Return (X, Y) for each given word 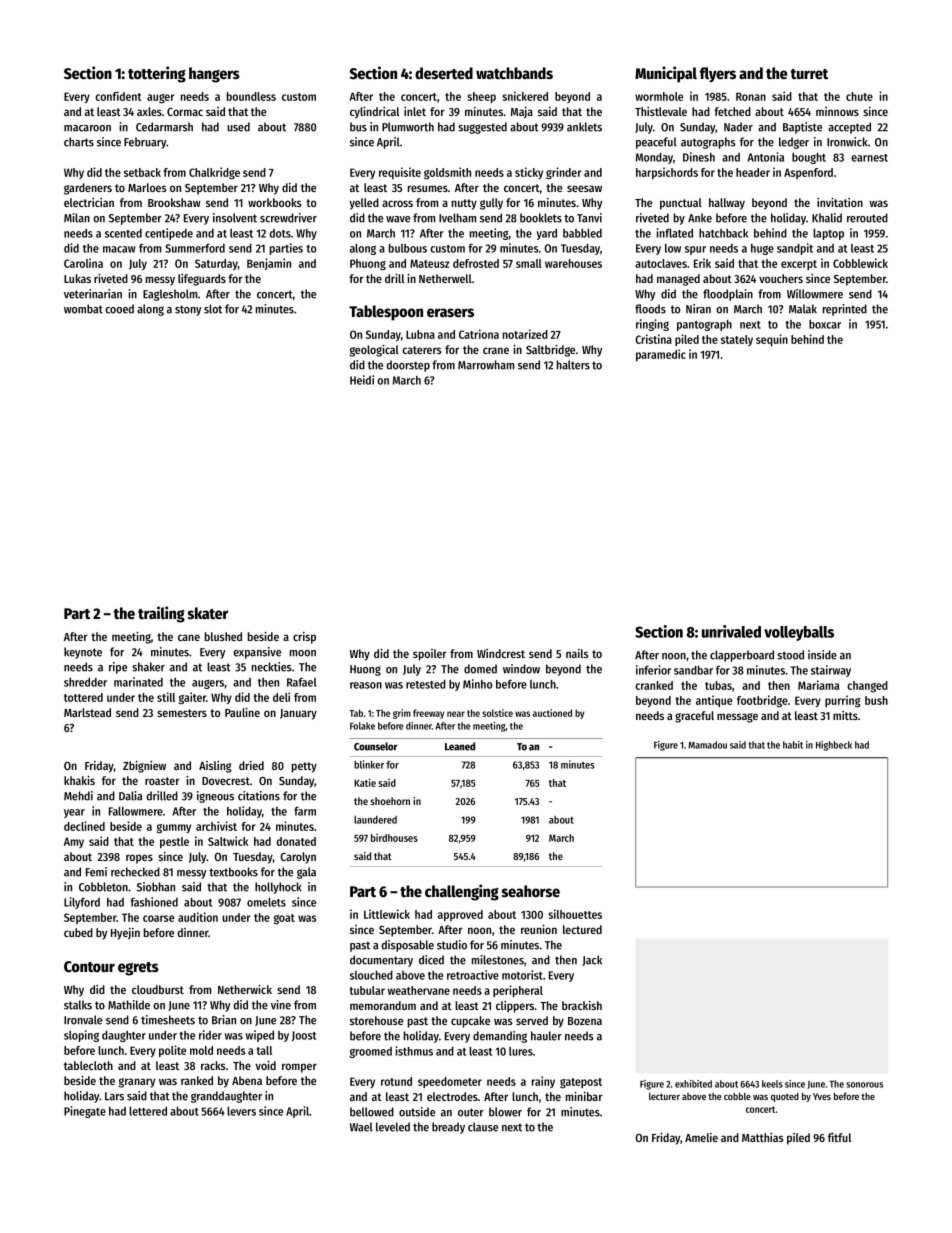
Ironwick (847, 142)
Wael (361, 1127)
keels (772, 1084)
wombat (83, 309)
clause (483, 1127)
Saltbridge (550, 351)
